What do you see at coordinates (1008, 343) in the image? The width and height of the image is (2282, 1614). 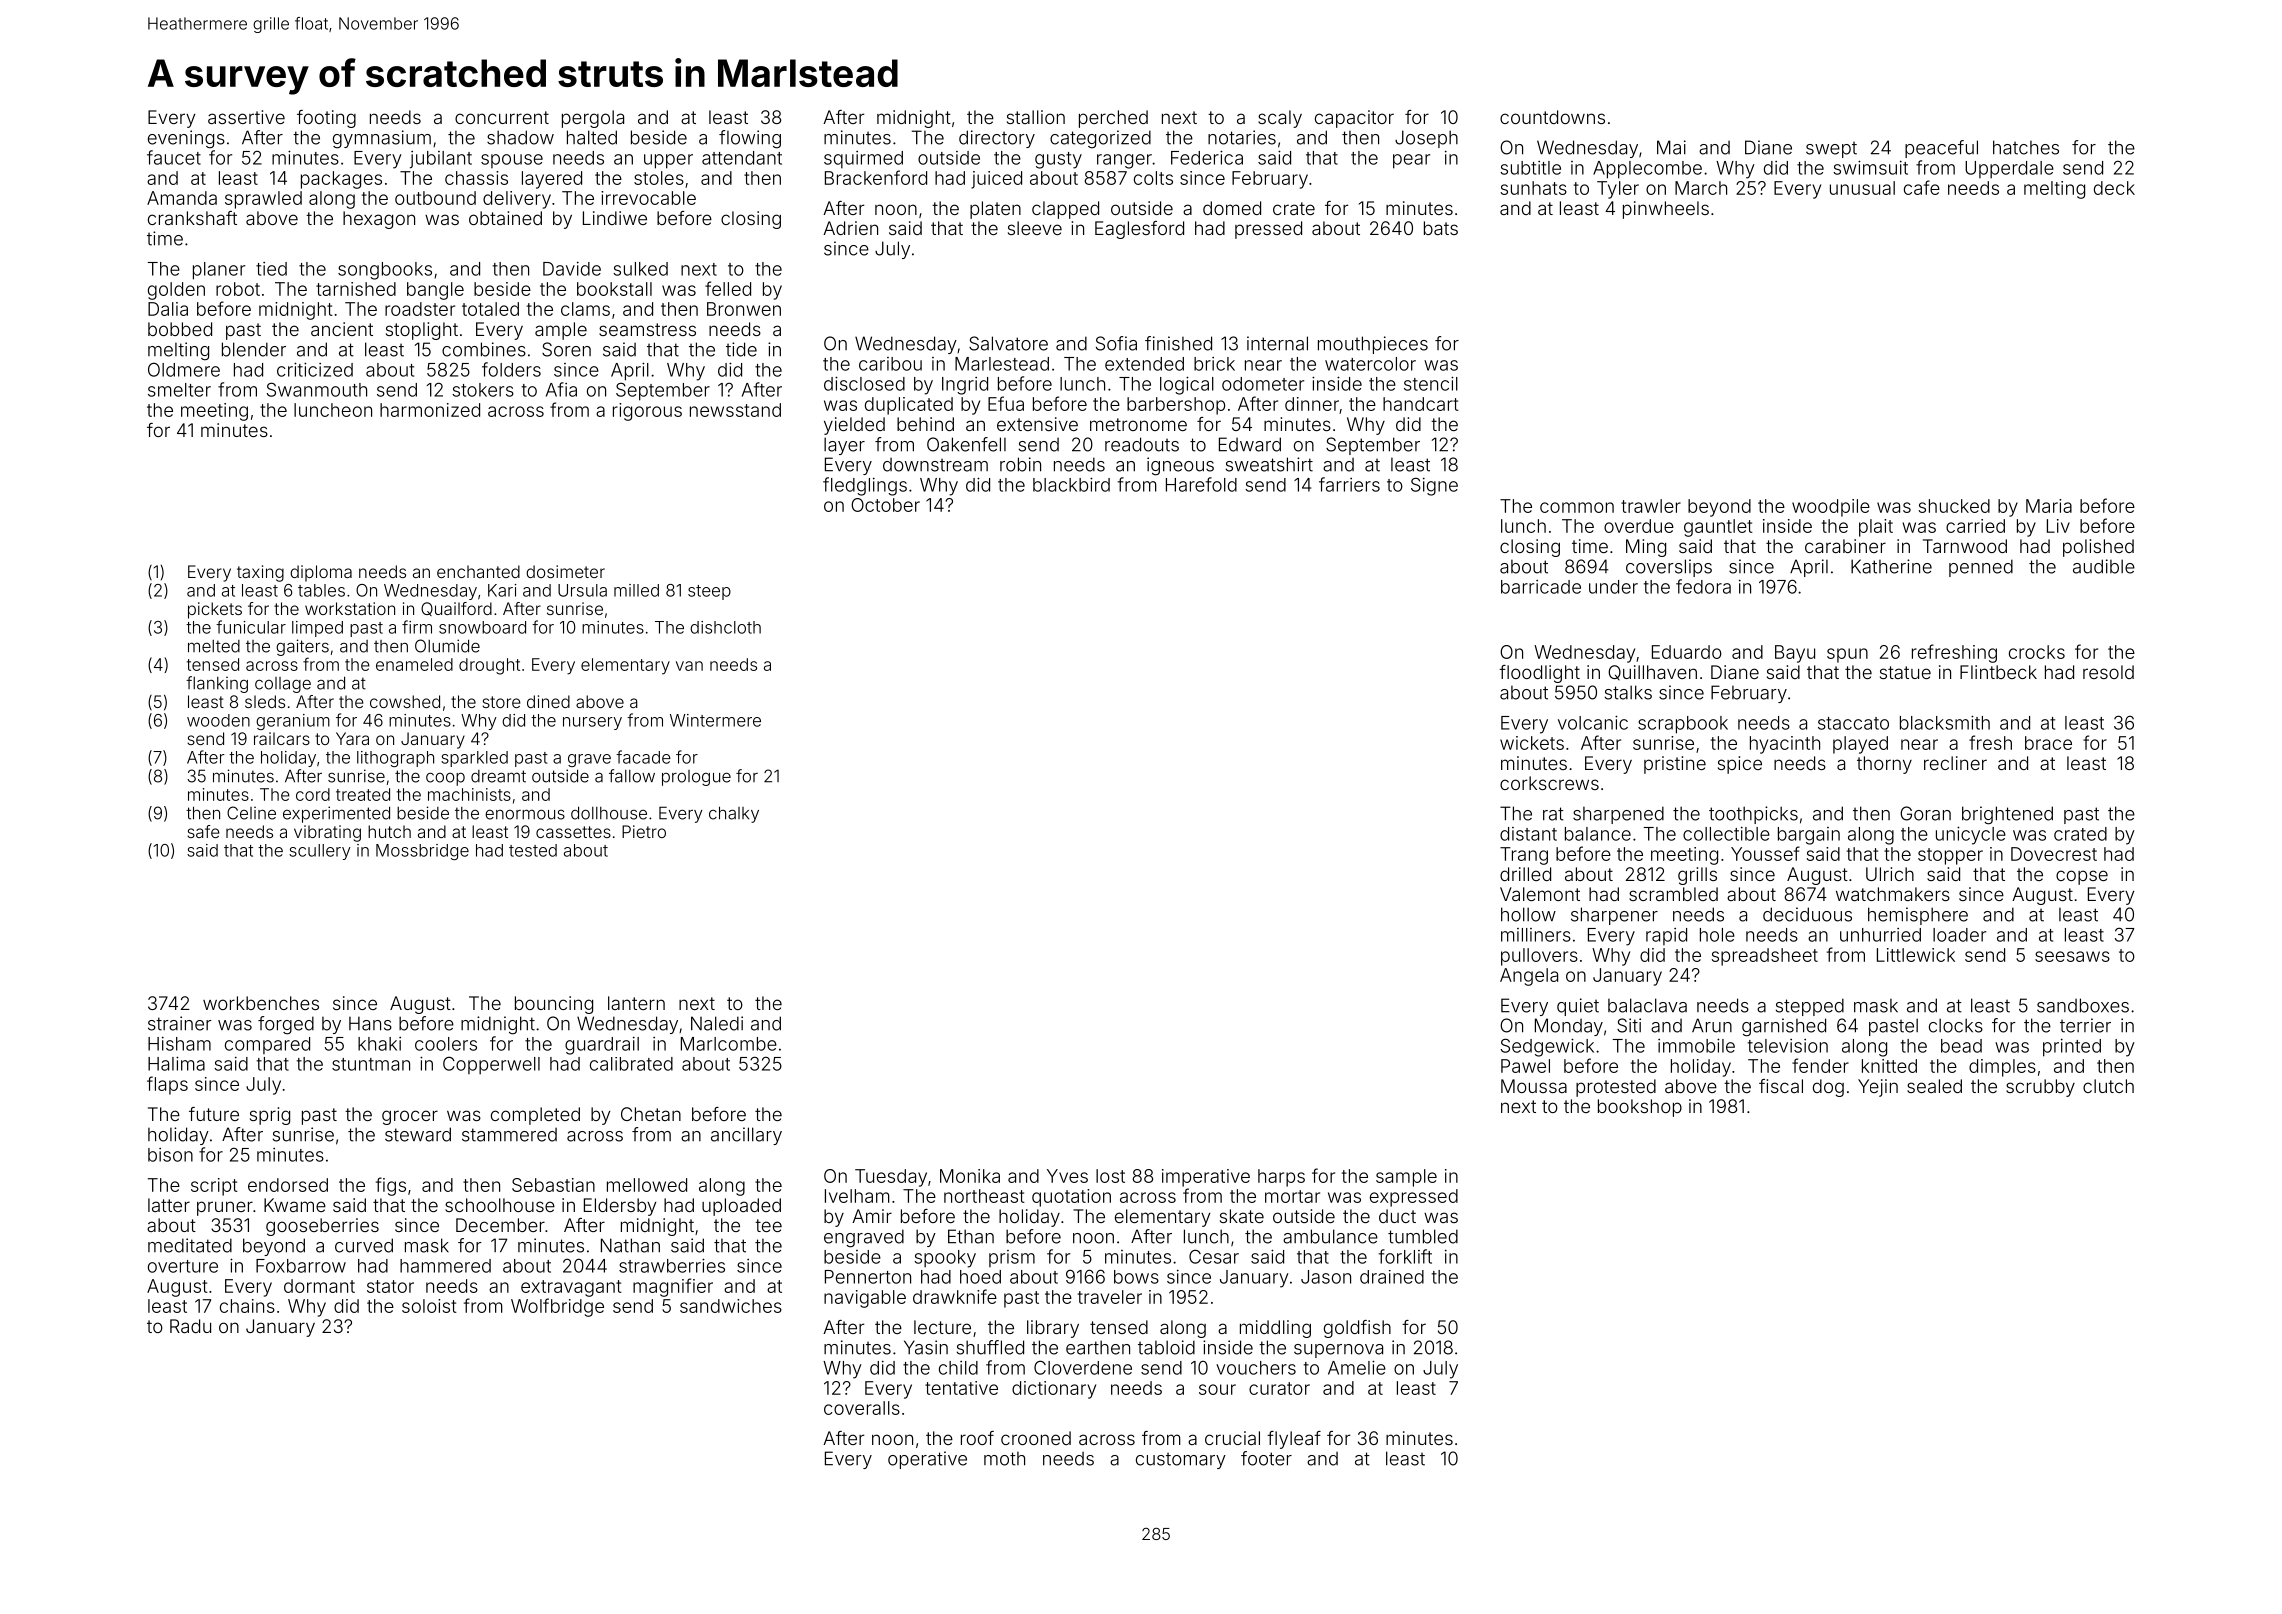 I see `Salvatore` at bounding box center [1008, 343].
